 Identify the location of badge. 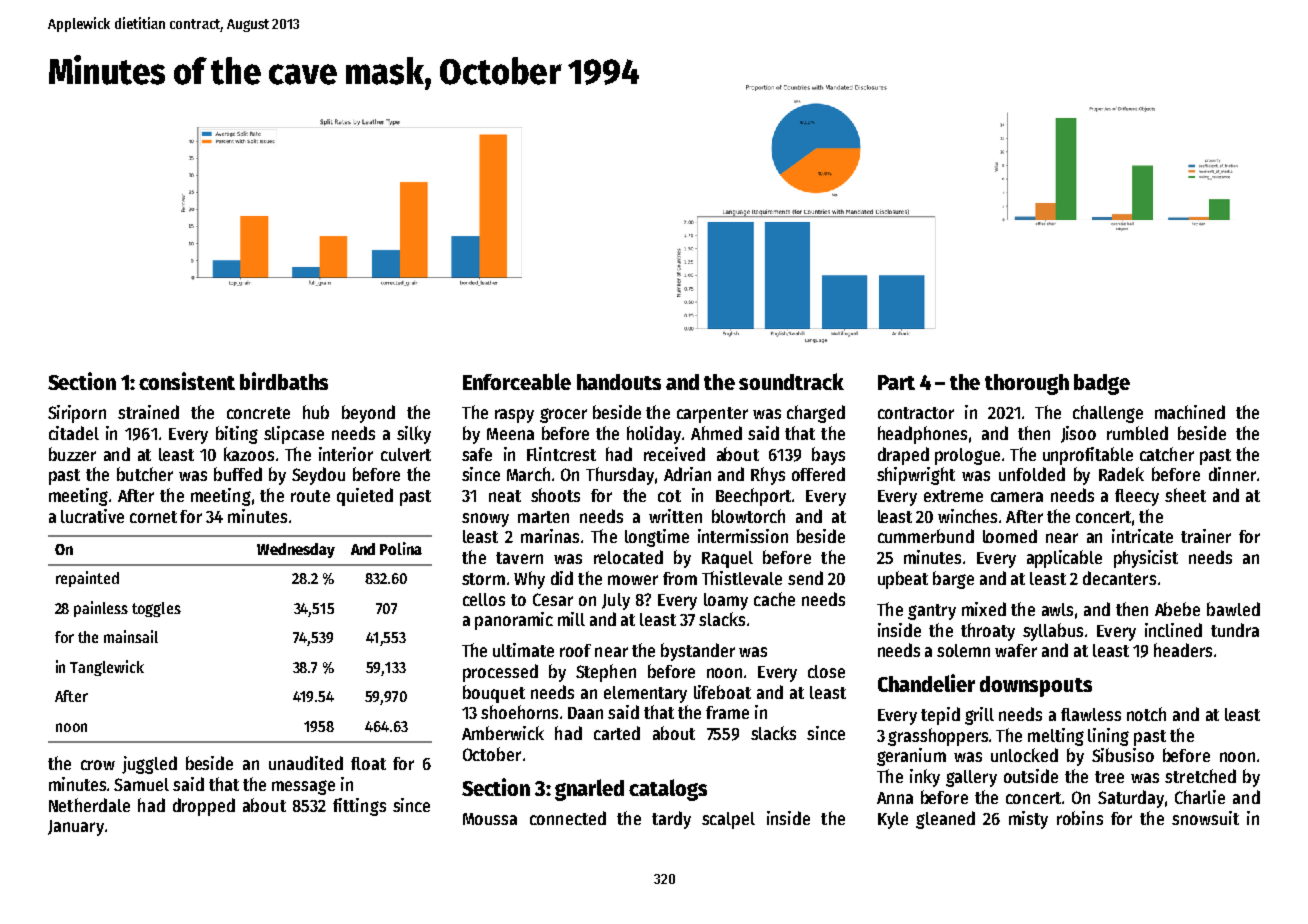
(1102, 384).
